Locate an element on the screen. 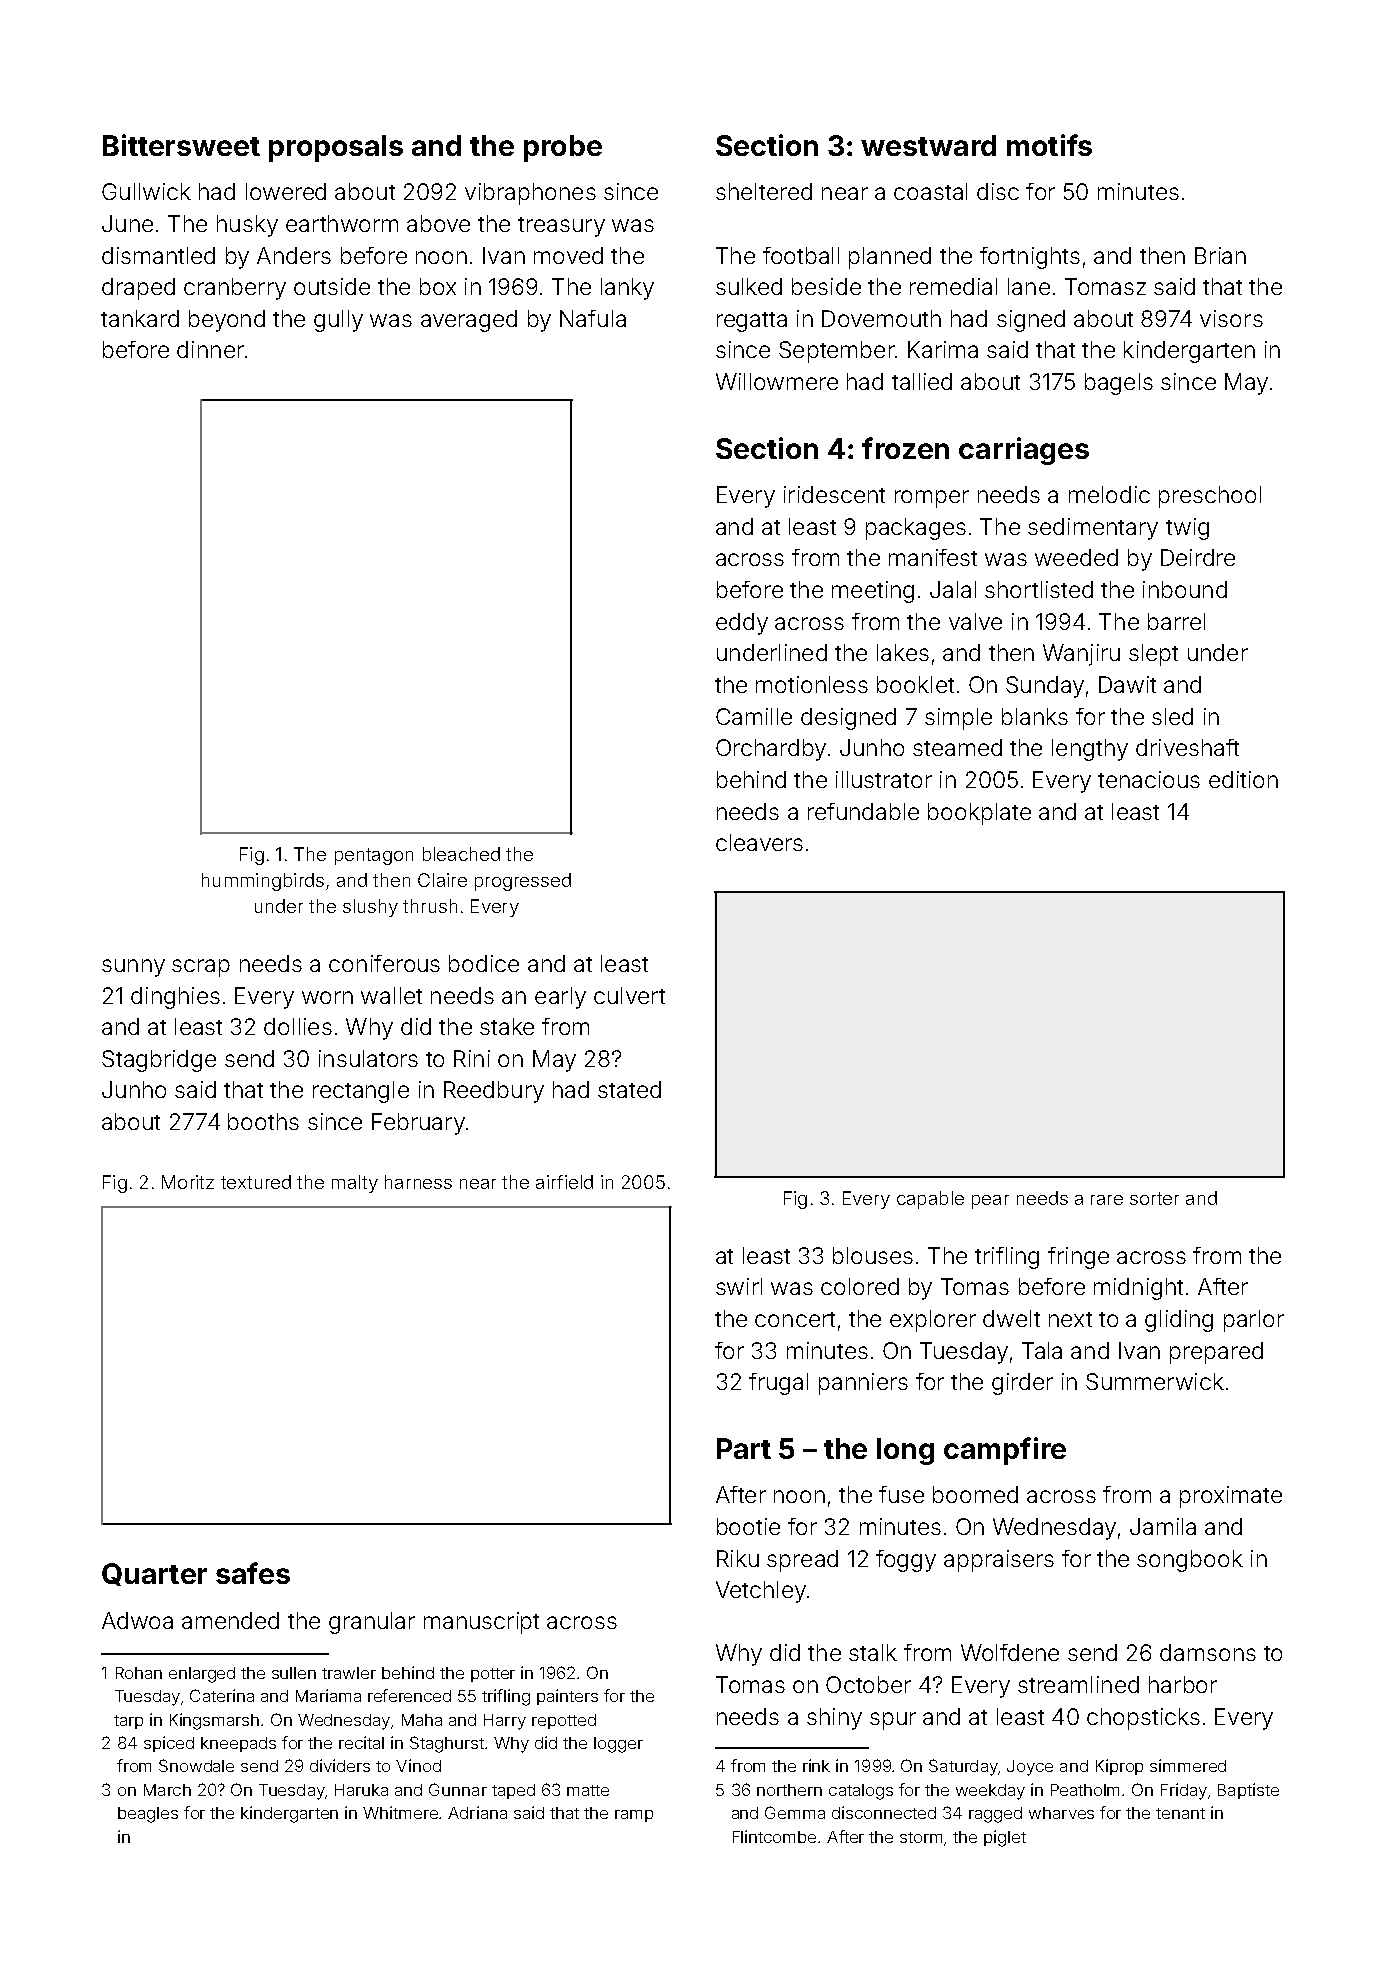 The width and height of the screenshot is (1386, 1969). Brian is located at coordinates (1220, 255).
